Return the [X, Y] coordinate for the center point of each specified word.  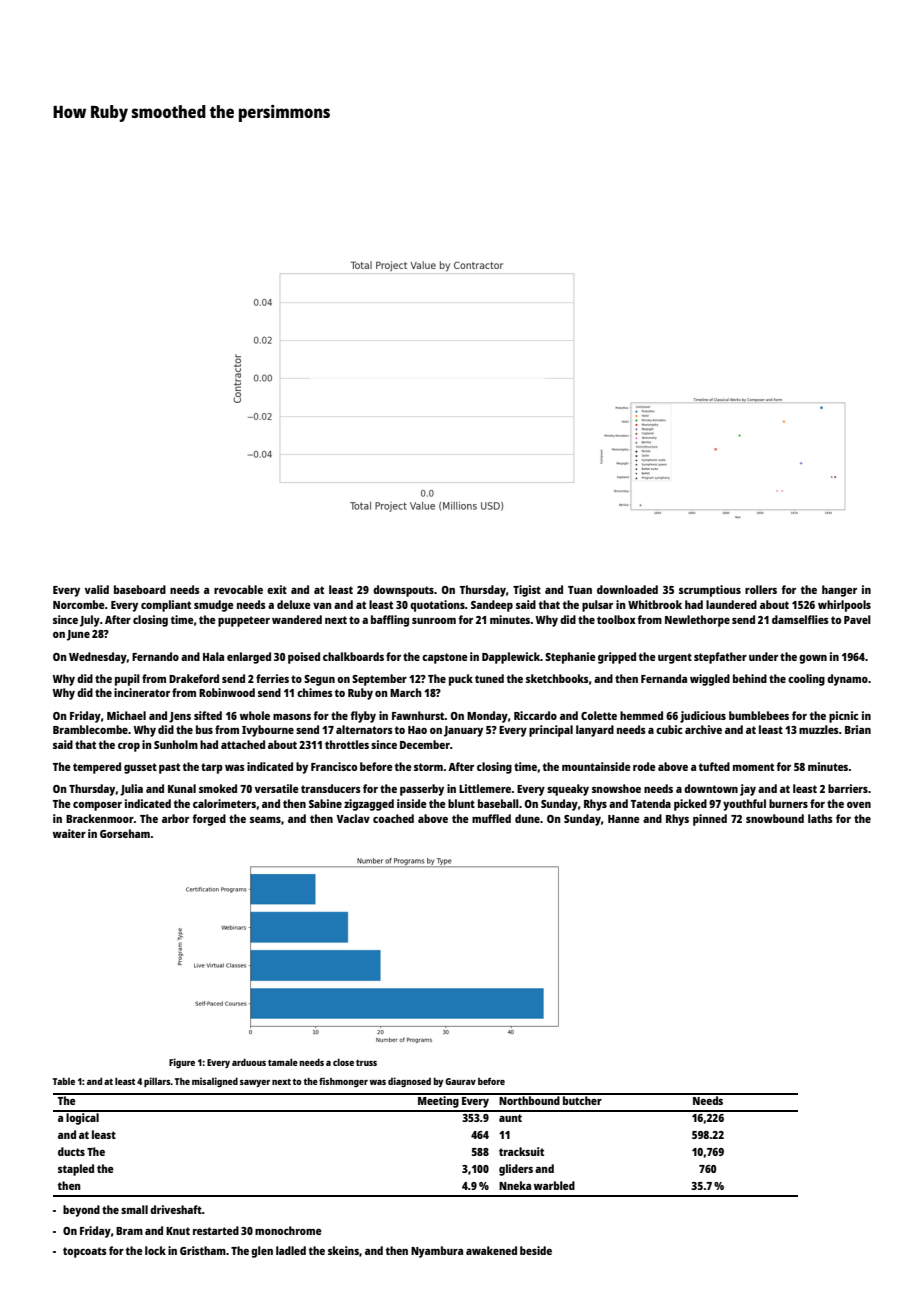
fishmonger [343, 1082]
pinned [710, 820]
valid [97, 589]
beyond [81, 1211]
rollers [761, 589]
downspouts [403, 591]
